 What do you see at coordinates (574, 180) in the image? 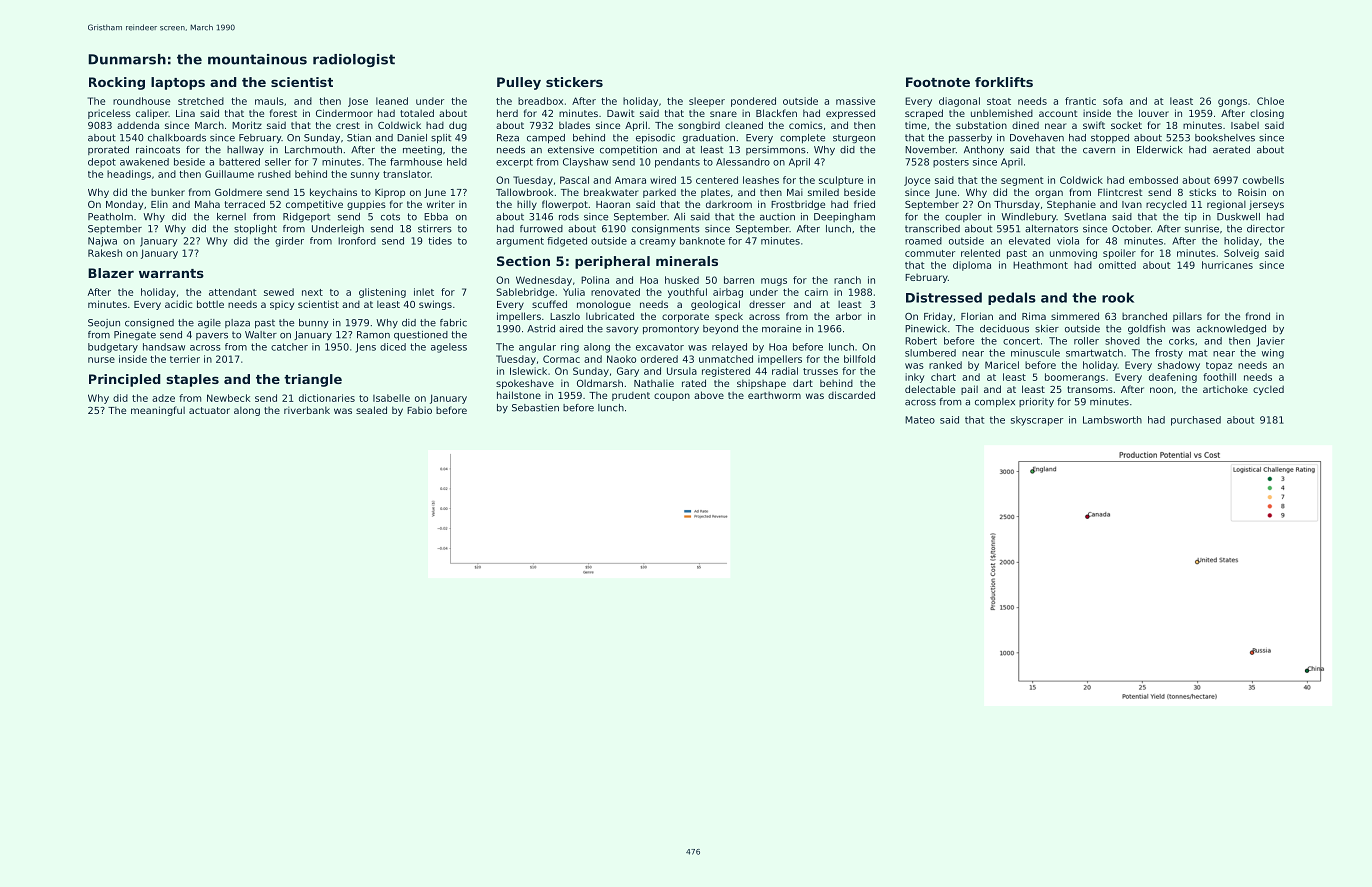
I see `Pascal` at bounding box center [574, 180].
